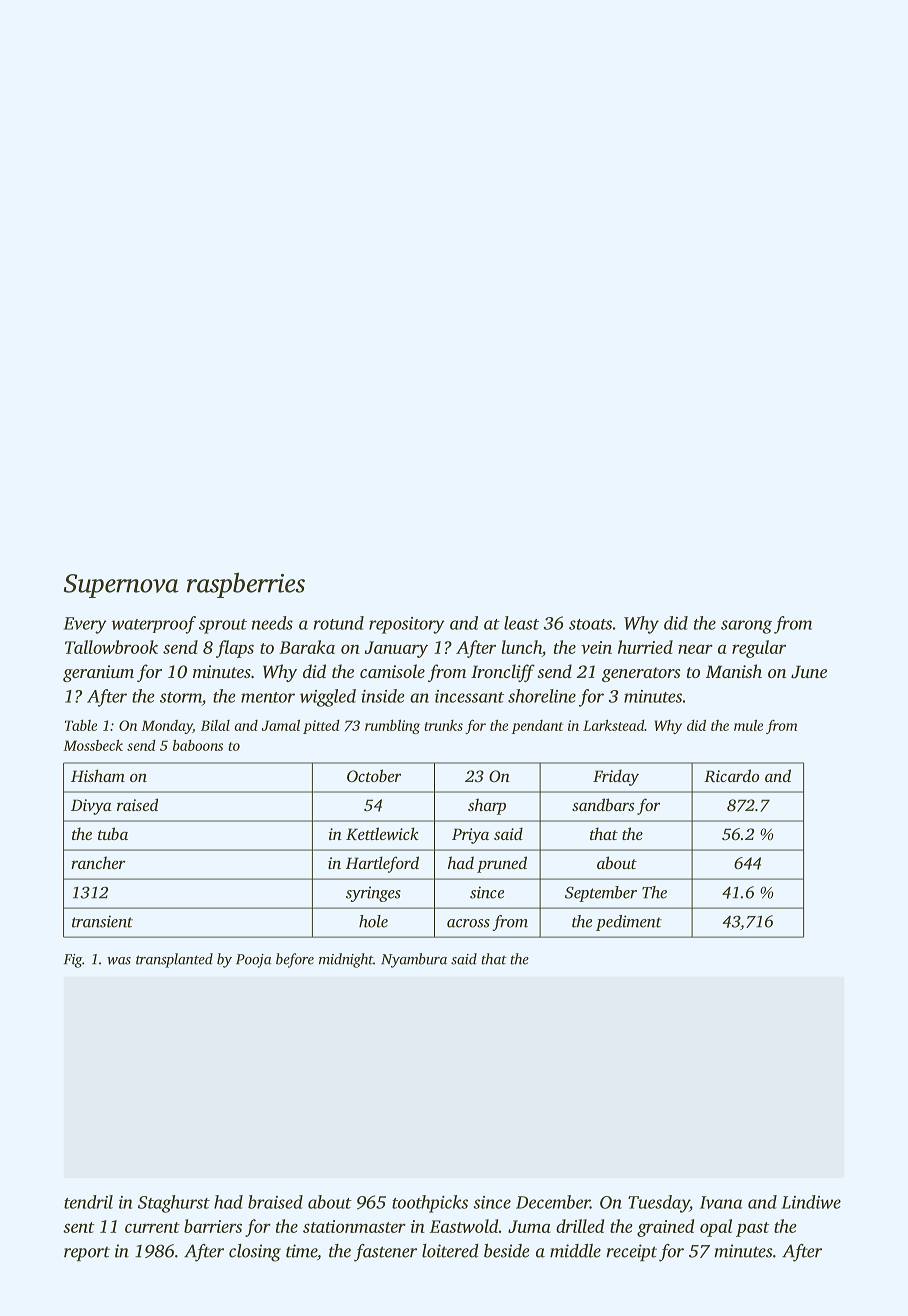 This screenshot has width=908, height=1316. I want to click on Tallowbrook, so click(111, 647).
